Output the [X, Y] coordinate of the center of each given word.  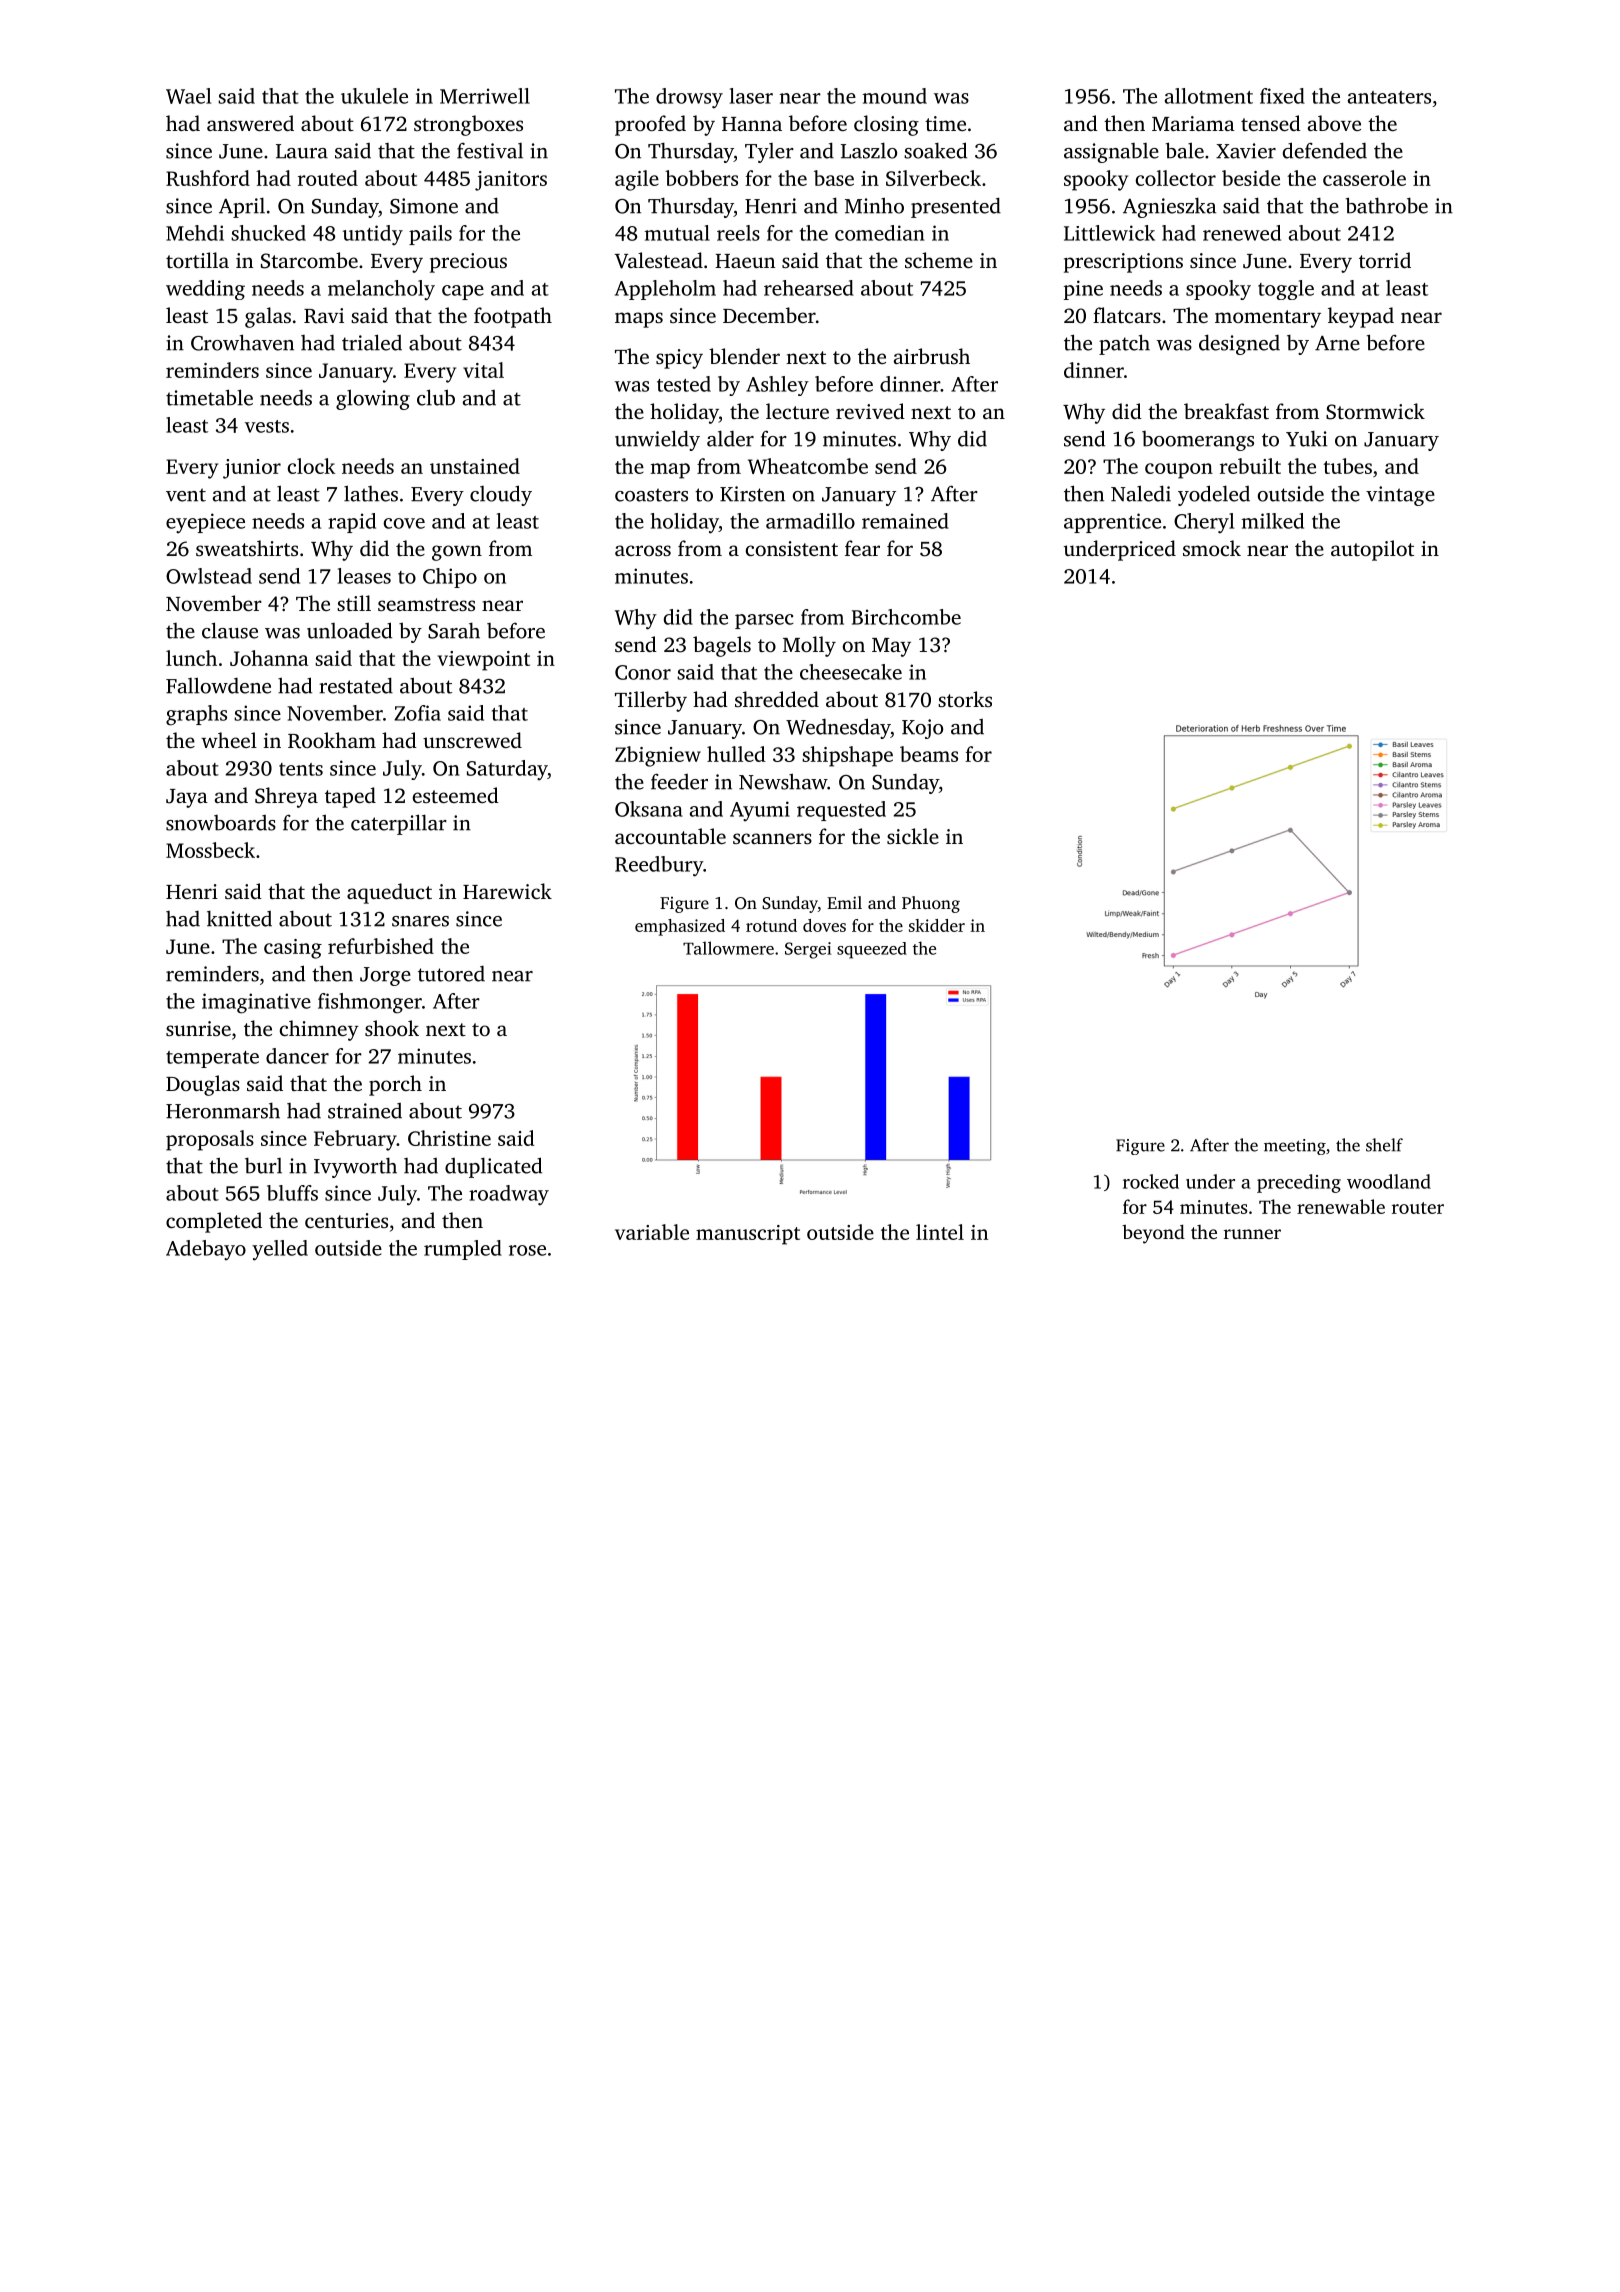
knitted [239, 918]
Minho [874, 205]
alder [730, 438]
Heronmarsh [223, 1110]
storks [965, 699]
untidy [373, 235]
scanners [772, 838]
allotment [1209, 96]
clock [311, 466]
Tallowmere [728, 948]
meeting [1295, 1147]
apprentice [1112, 523]
